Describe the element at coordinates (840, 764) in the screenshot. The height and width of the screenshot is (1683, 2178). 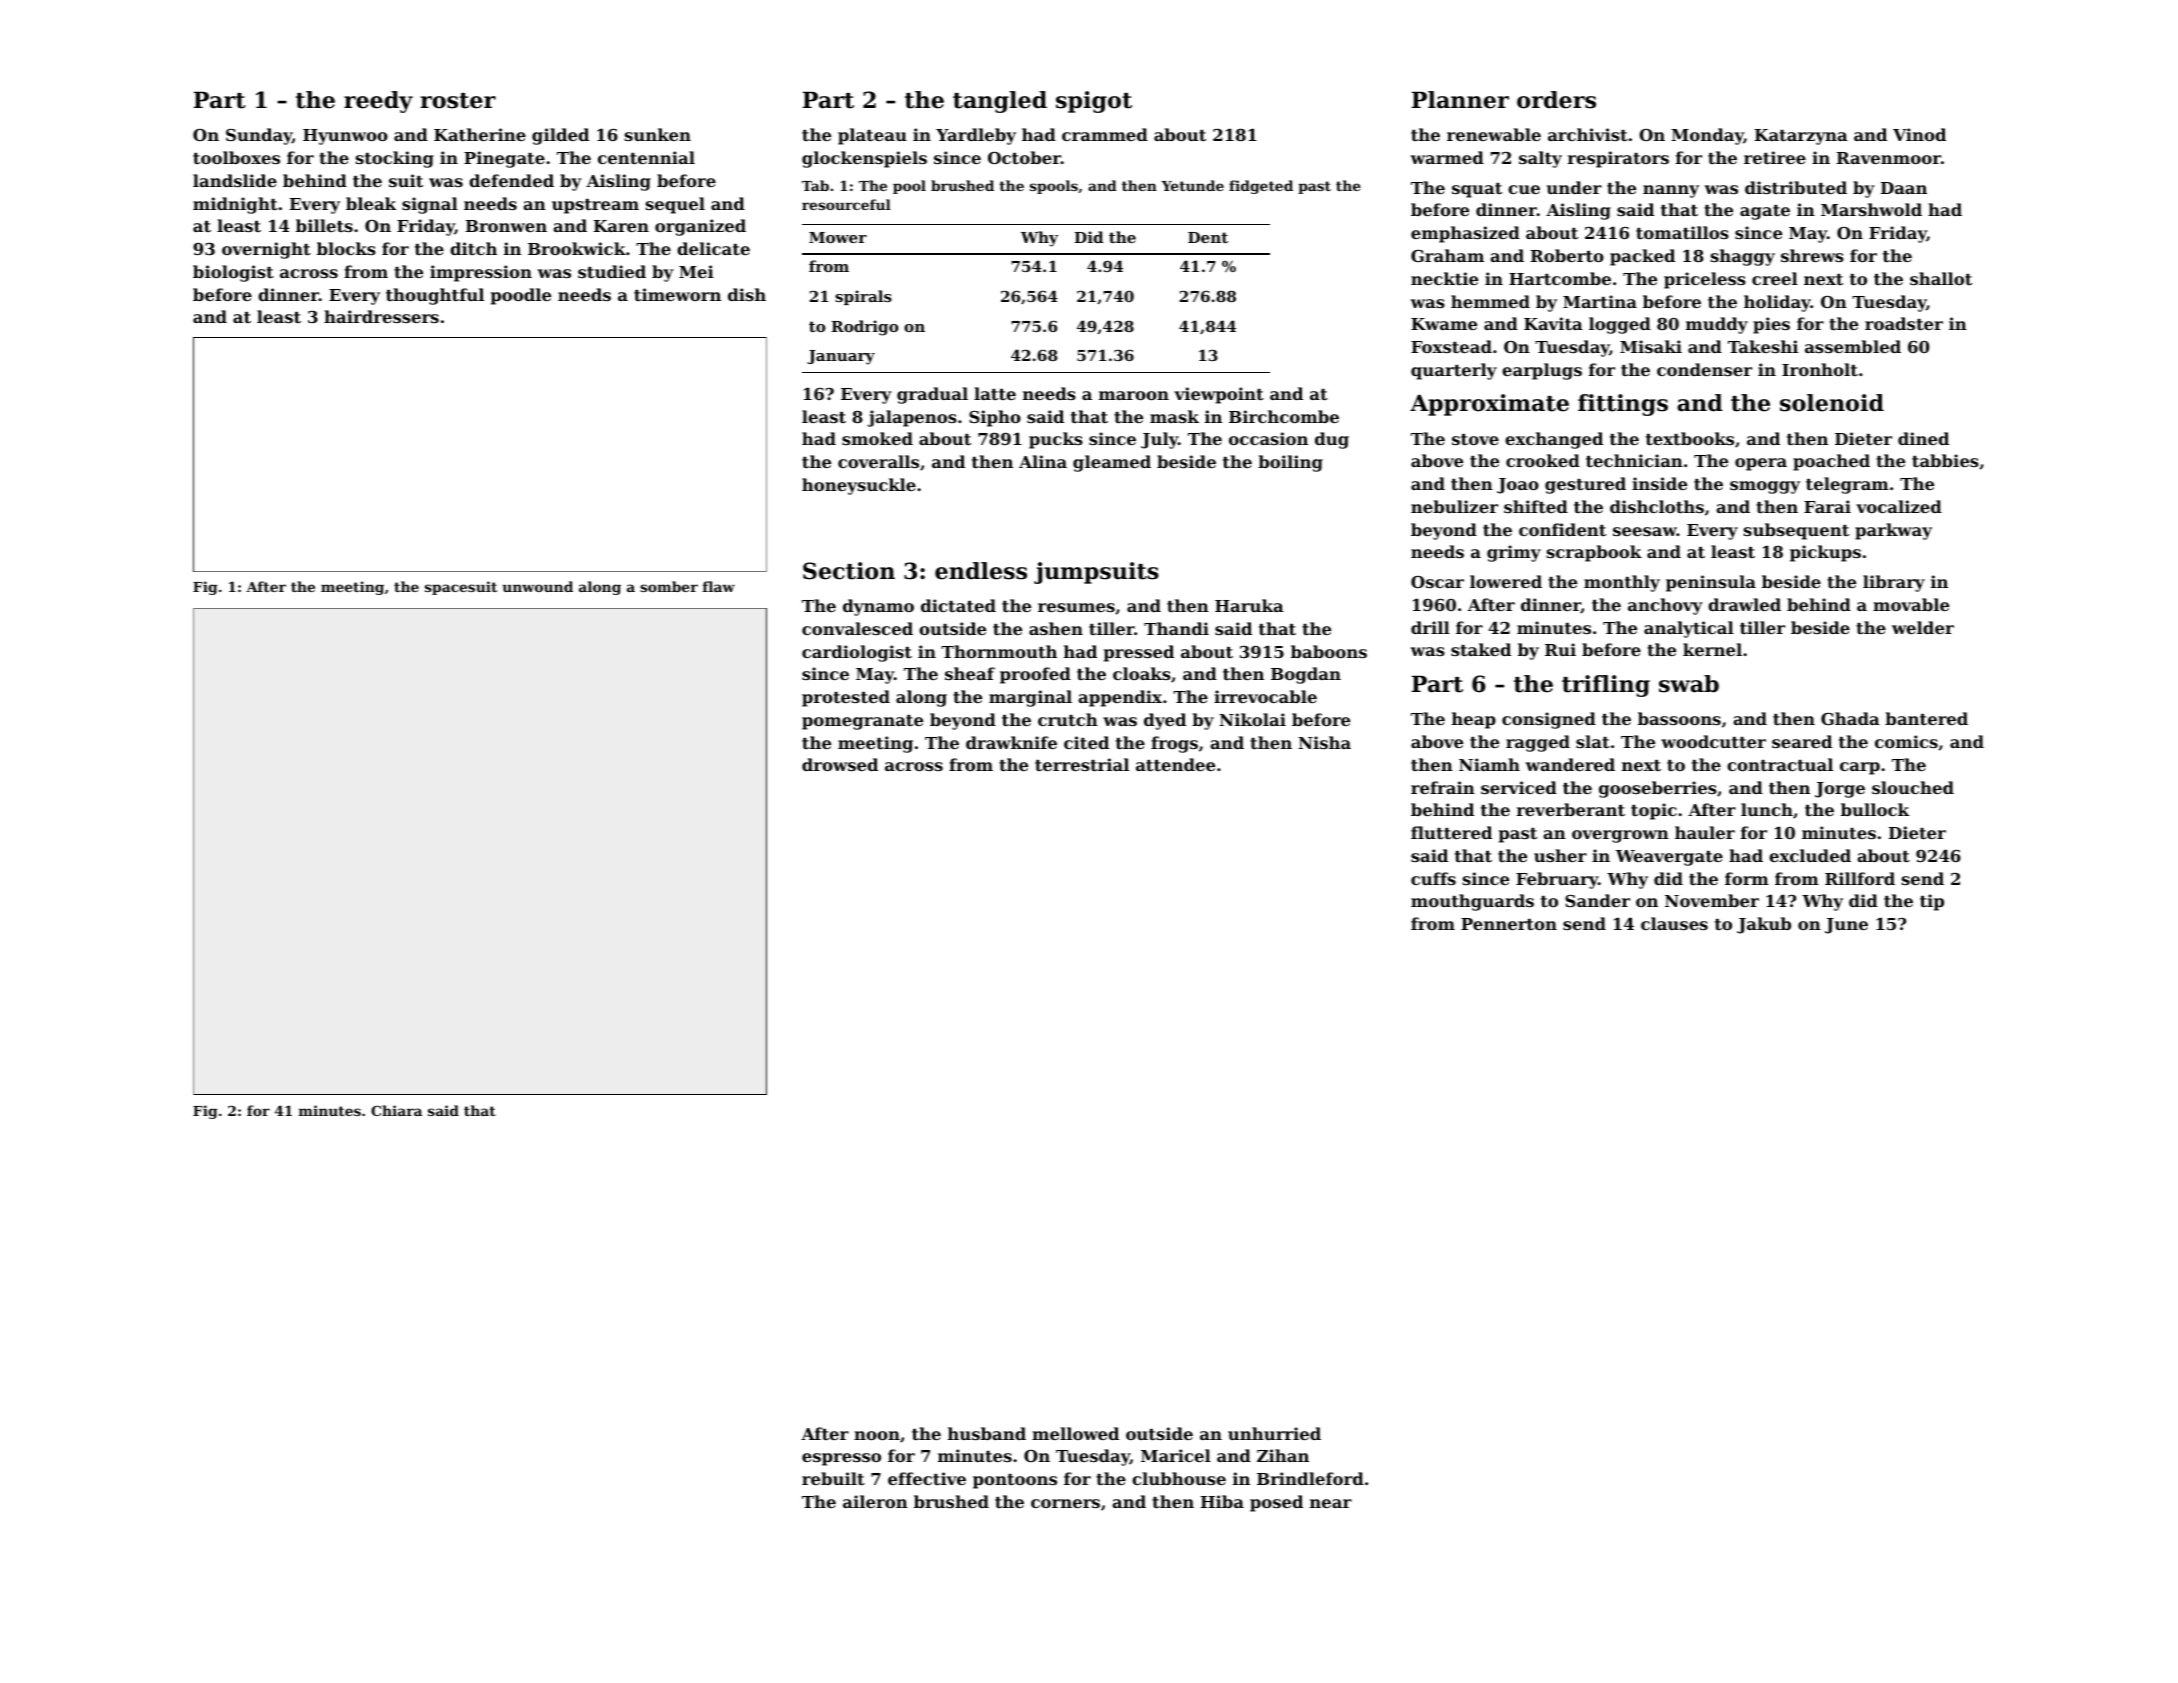
I see `drowsed` at that location.
